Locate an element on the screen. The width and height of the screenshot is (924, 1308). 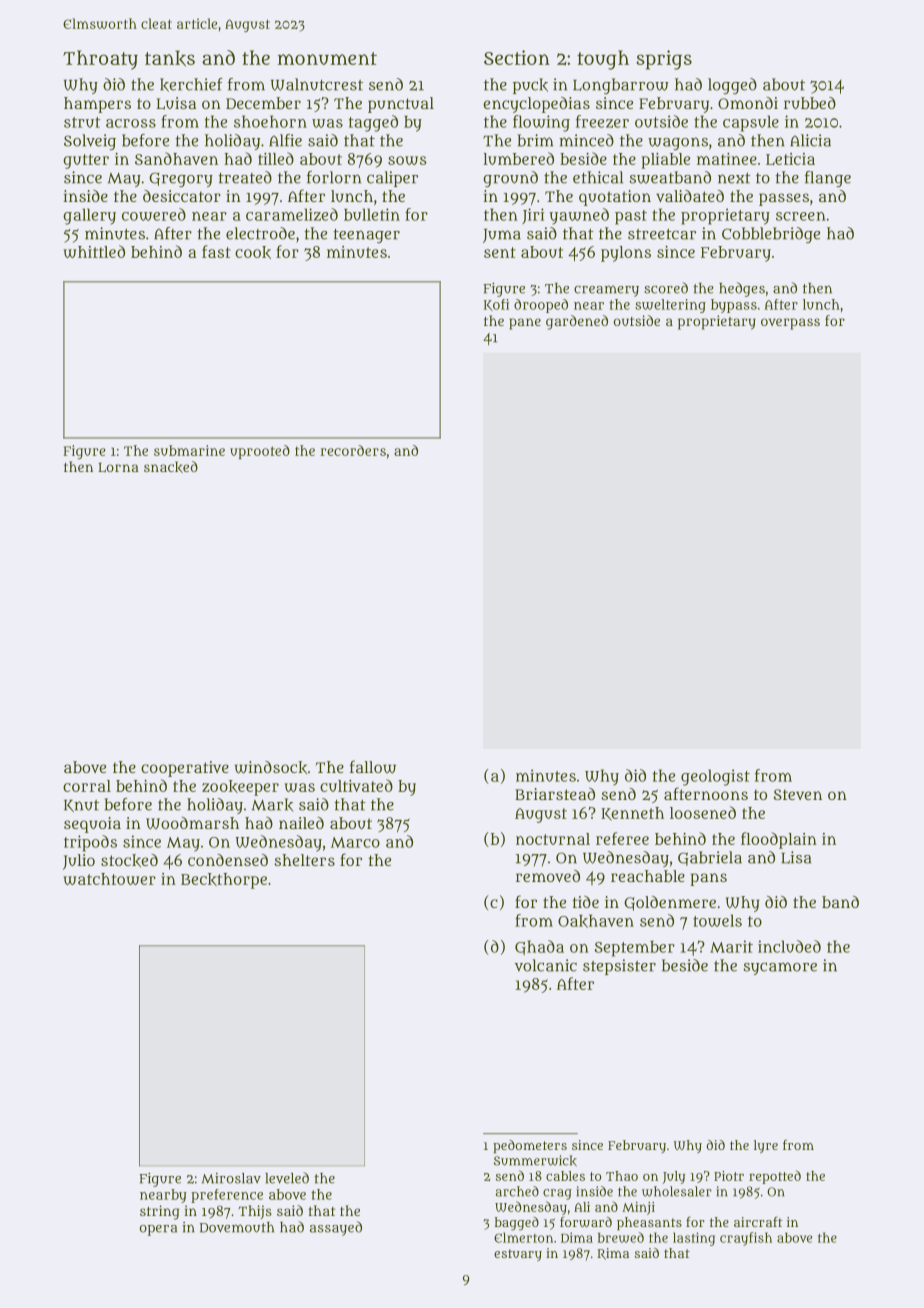
overpass is located at coordinates (790, 324).
